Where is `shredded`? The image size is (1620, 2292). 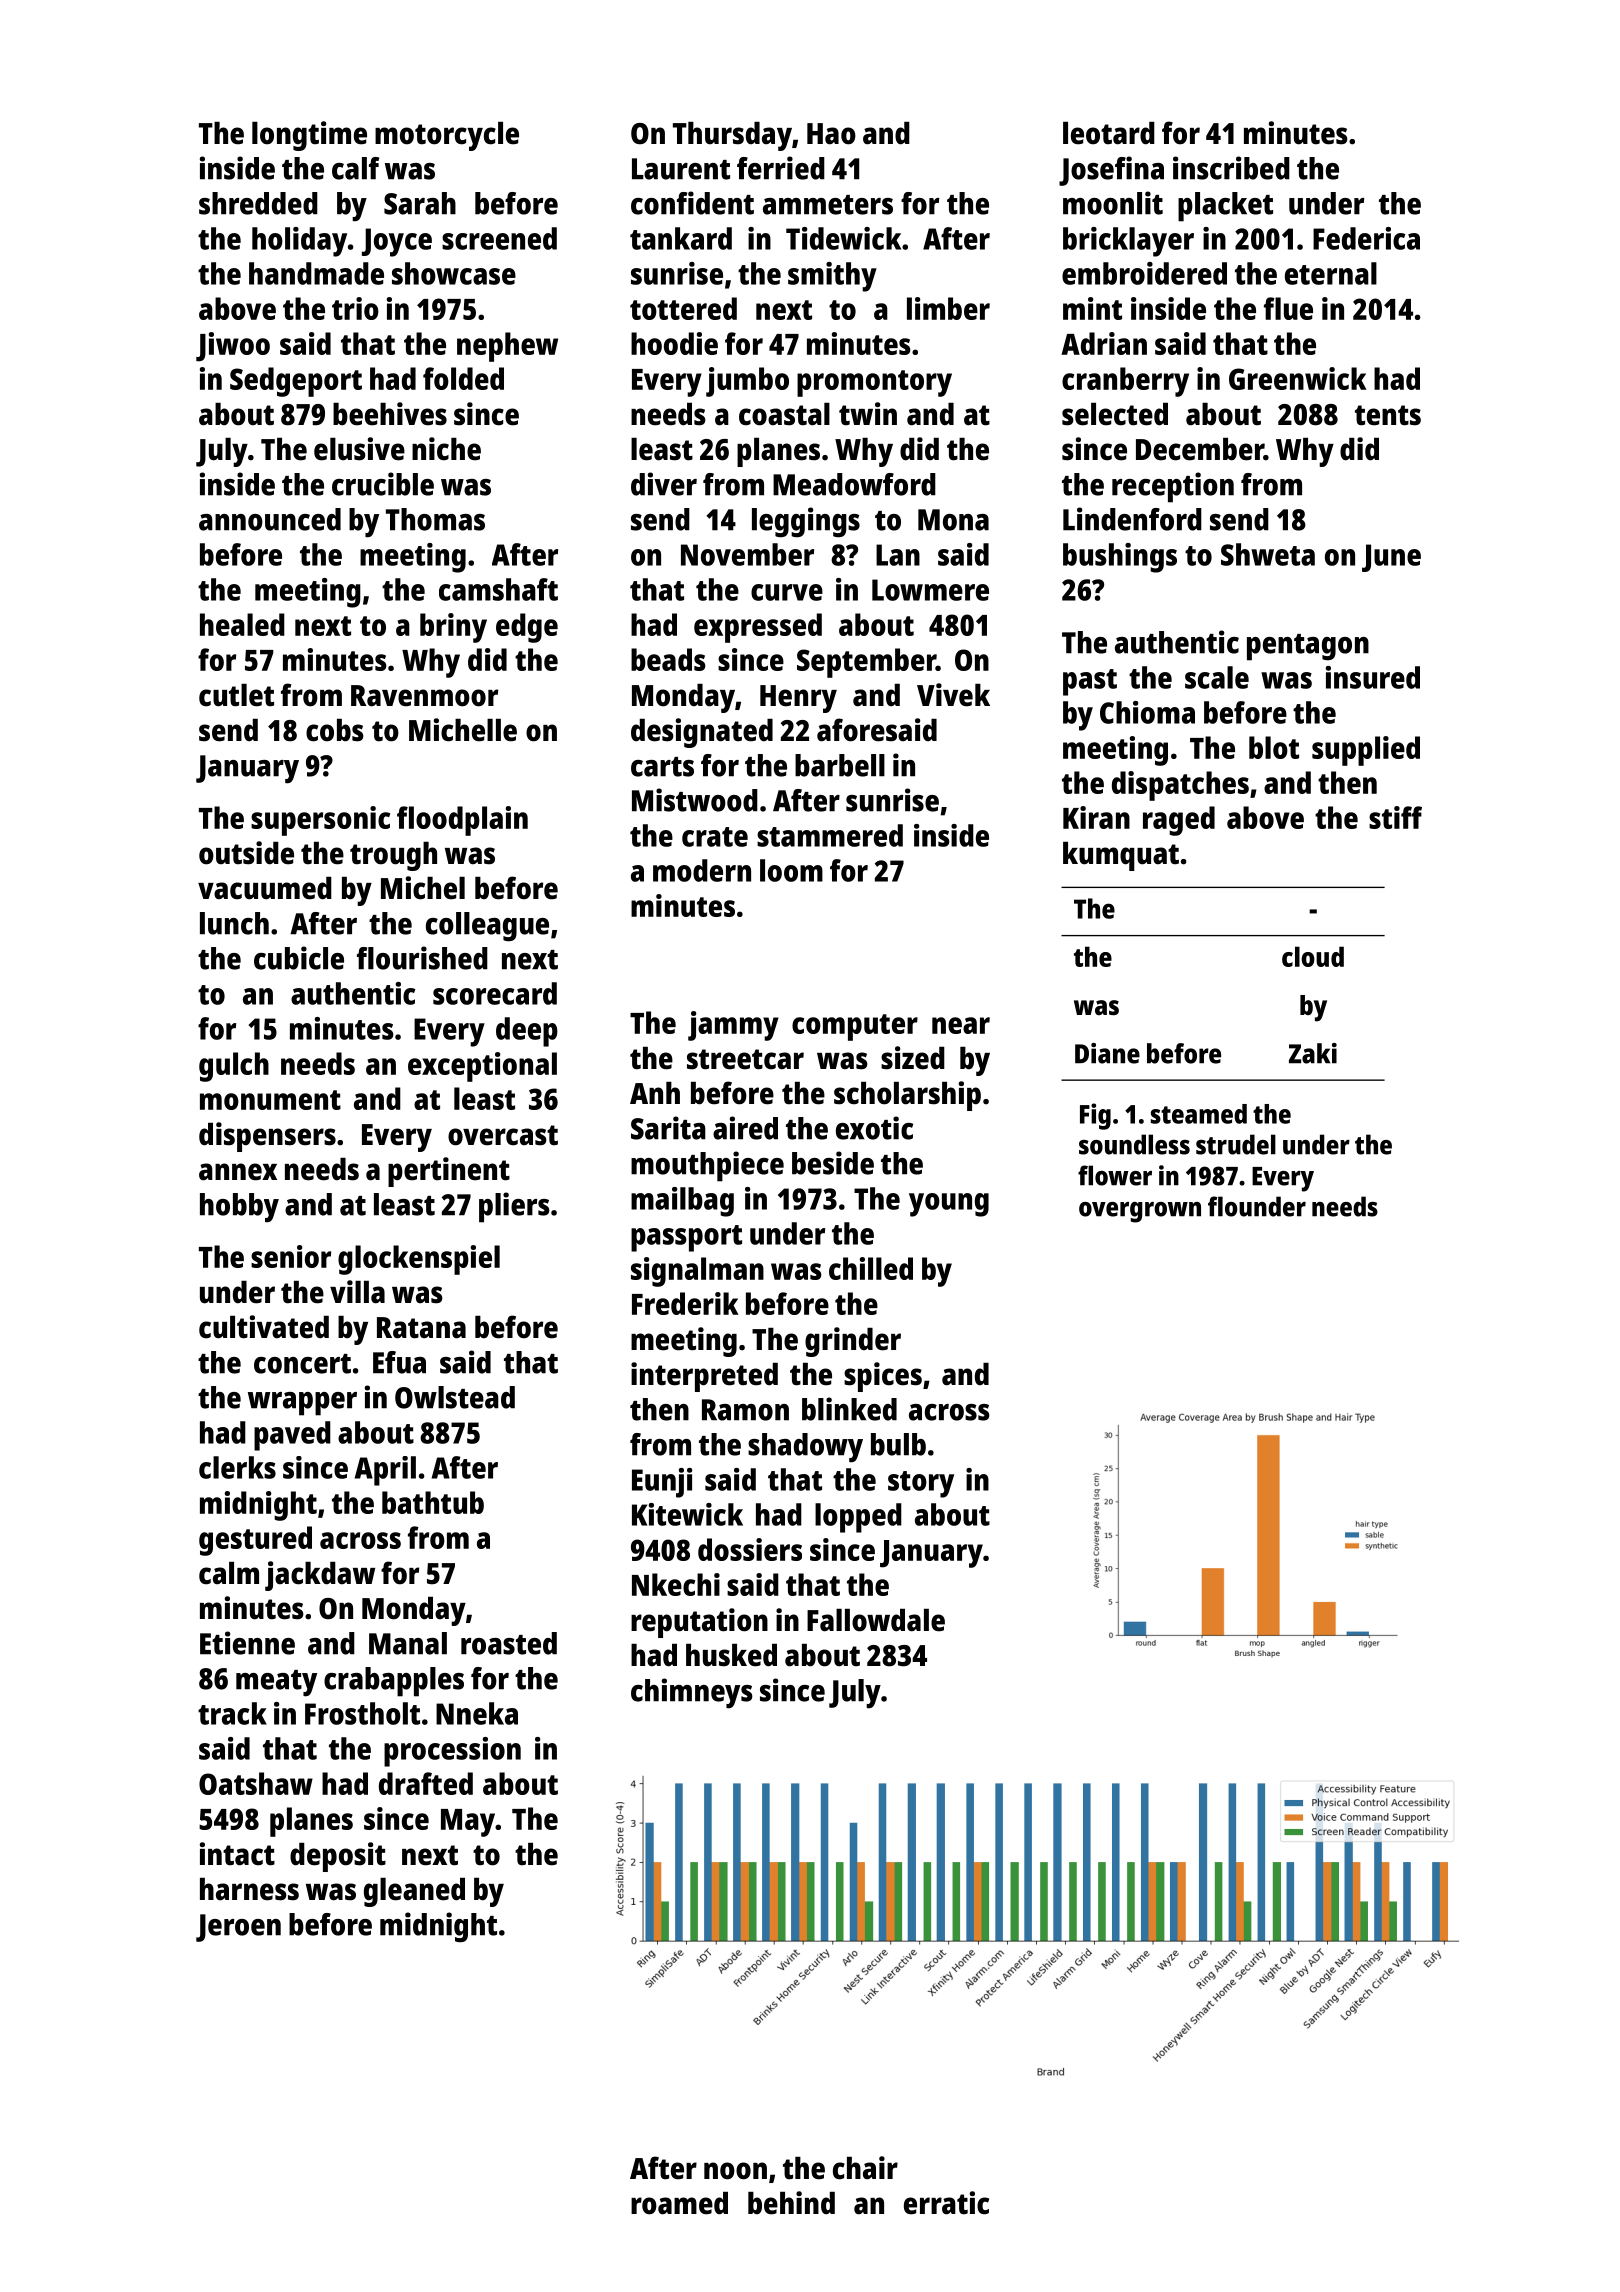 shredded is located at coordinates (258, 203).
